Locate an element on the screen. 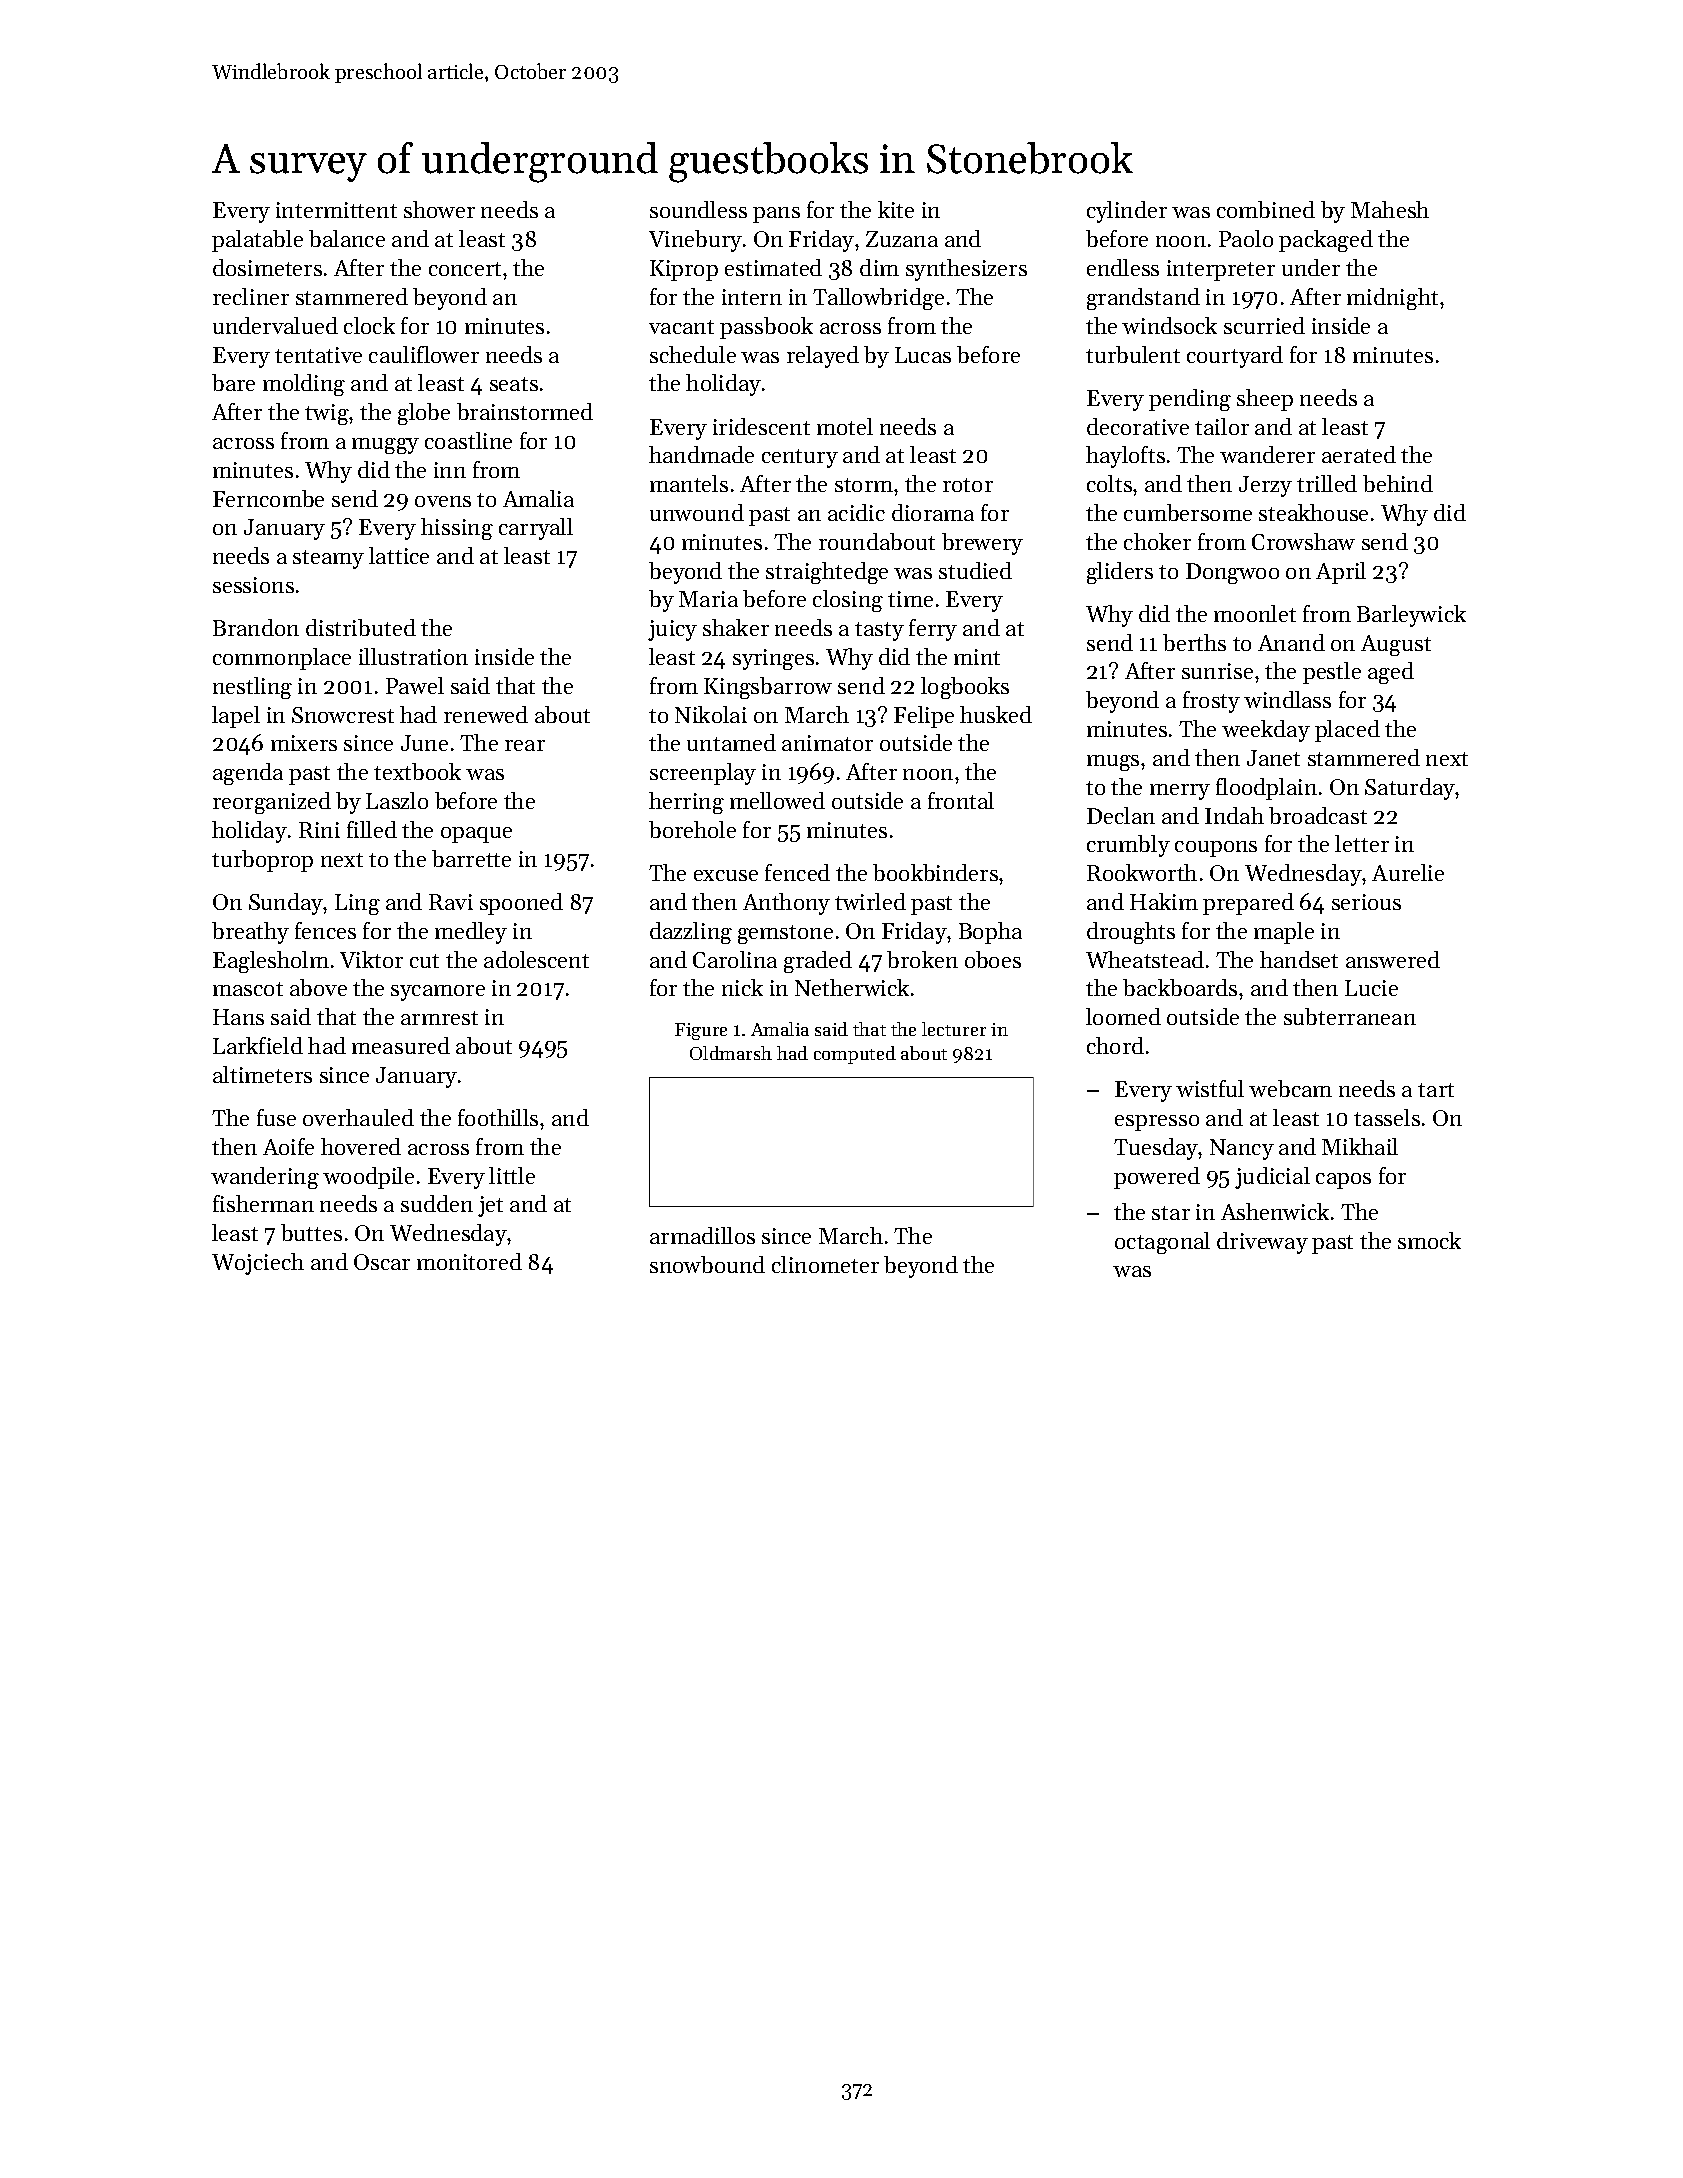  foothills is located at coordinates (498, 1117).
